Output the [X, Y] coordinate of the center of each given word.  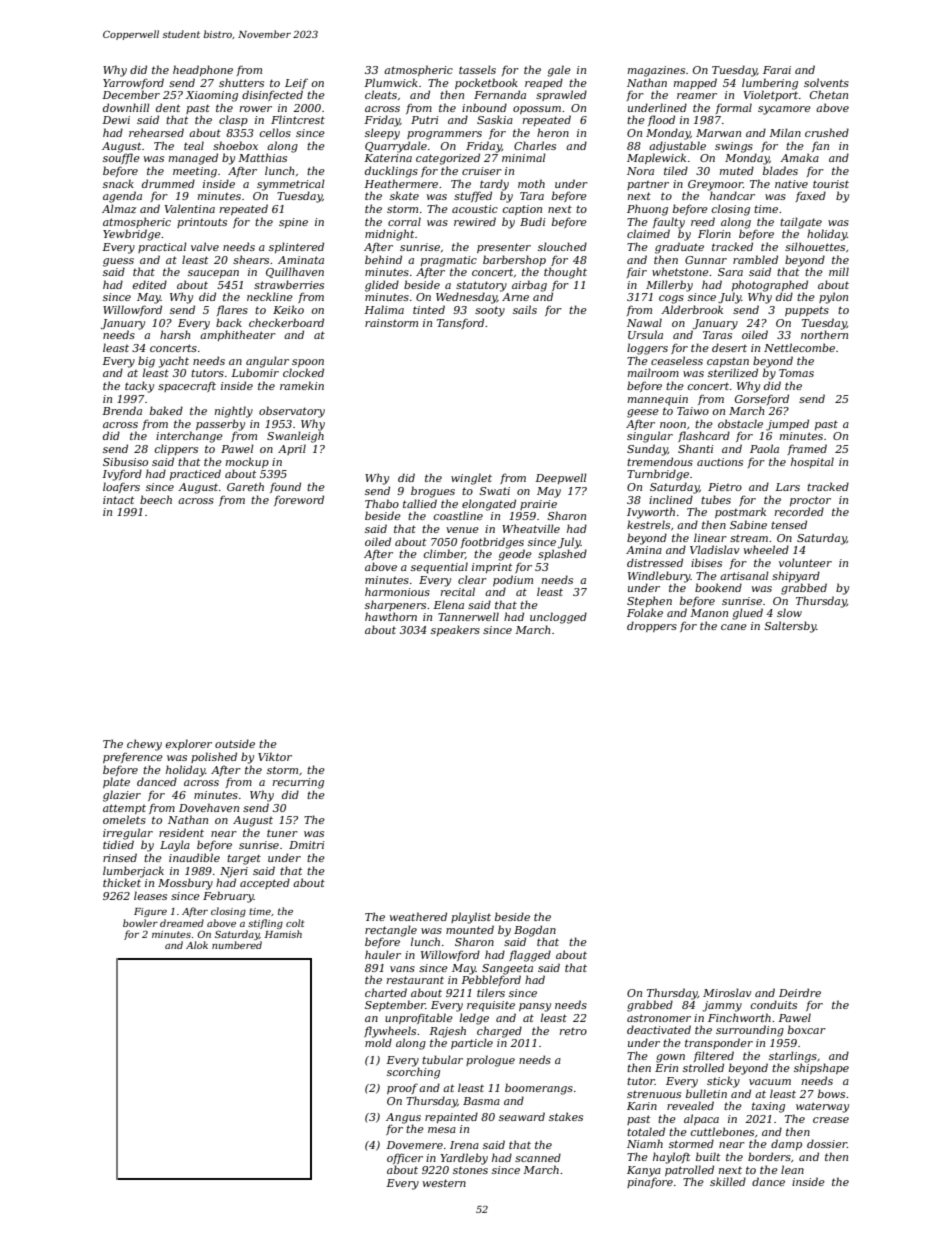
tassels [477, 69]
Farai [777, 70]
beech [156, 499]
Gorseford [762, 399]
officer [405, 1158]
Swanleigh [295, 437]
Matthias [262, 157]
